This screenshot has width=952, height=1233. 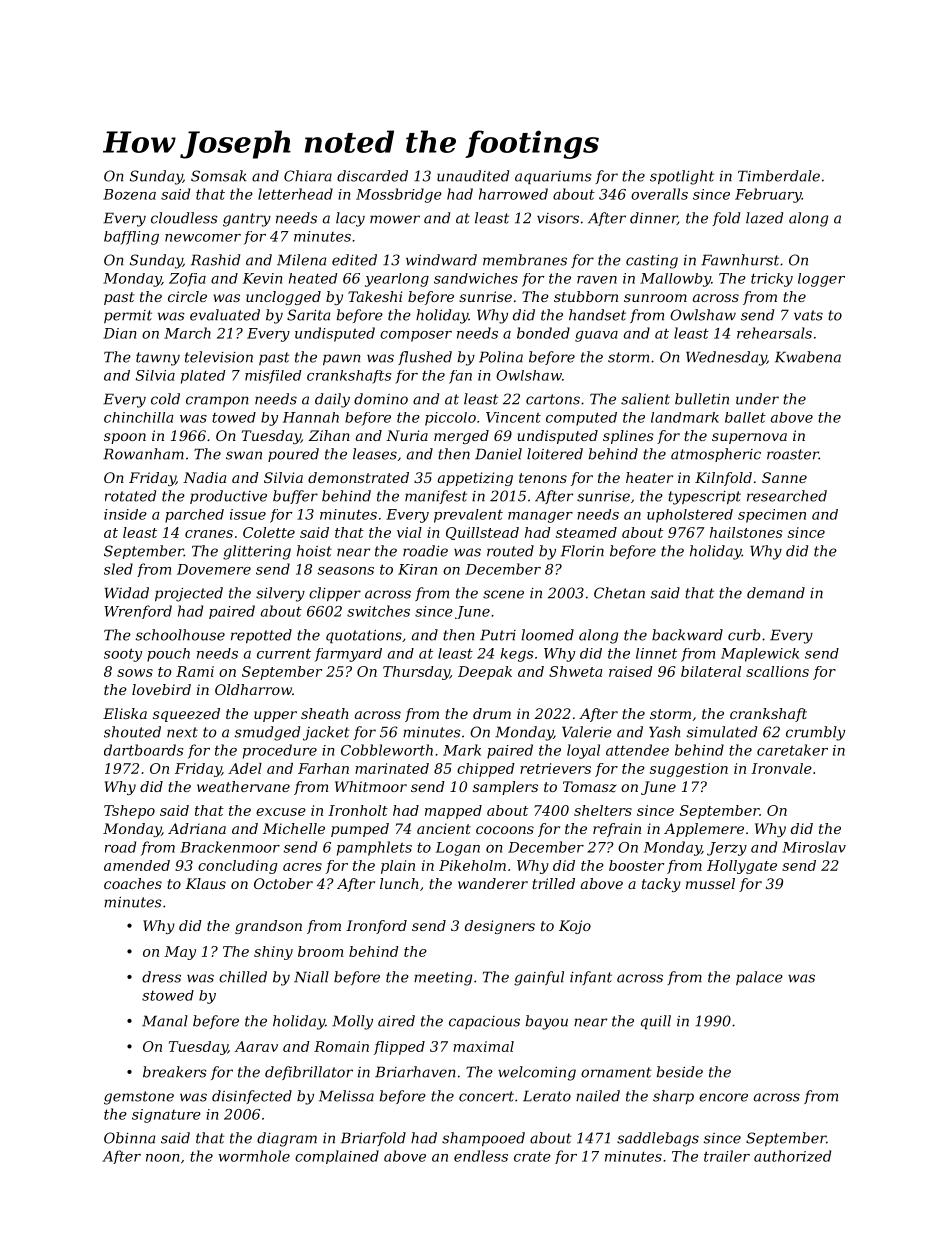 What do you see at coordinates (416, 336) in the screenshot?
I see `composer` at bounding box center [416, 336].
